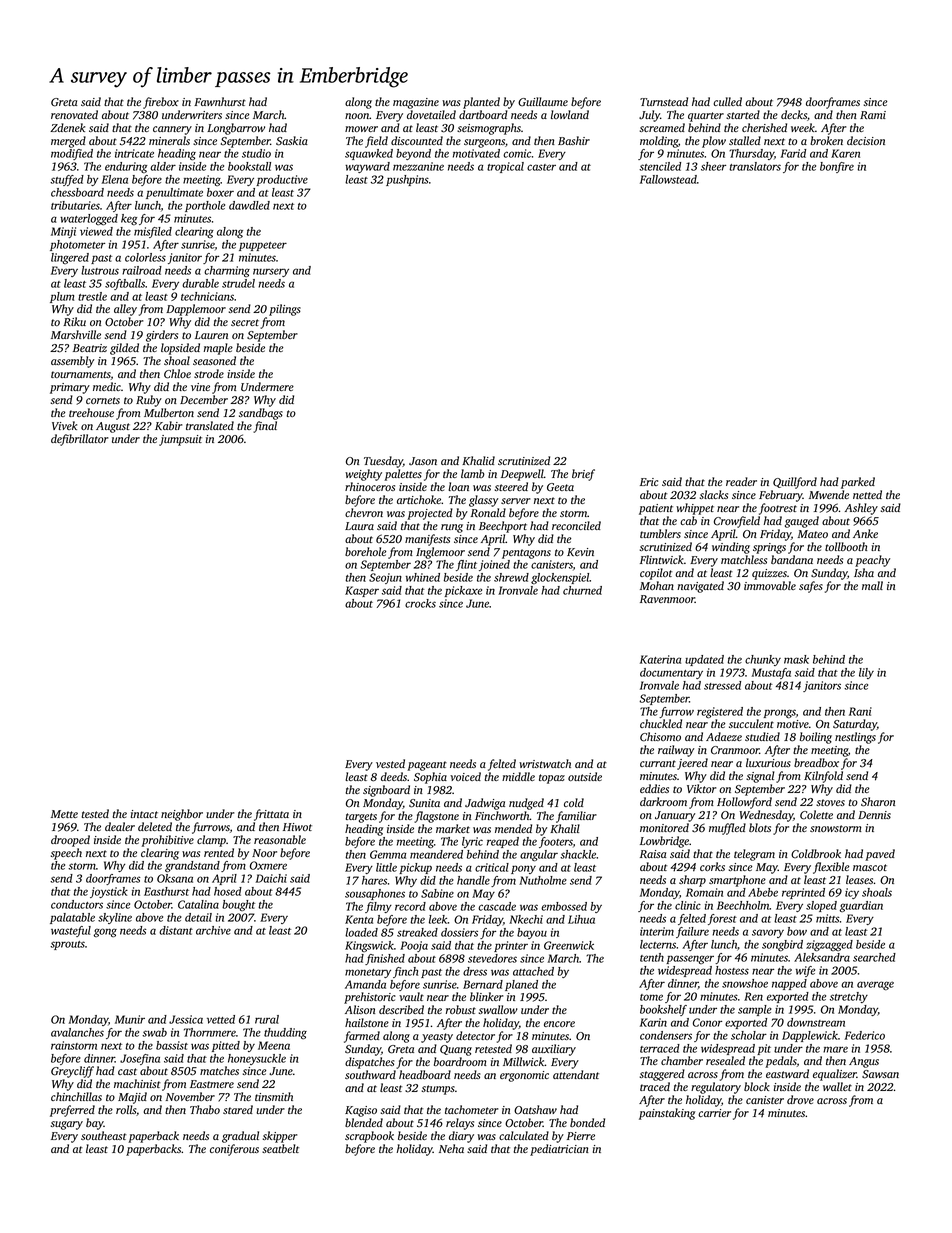 The height and width of the screenshot is (1233, 952). Describe the element at coordinates (505, 167) in the screenshot. I see `tropical` at that location.
